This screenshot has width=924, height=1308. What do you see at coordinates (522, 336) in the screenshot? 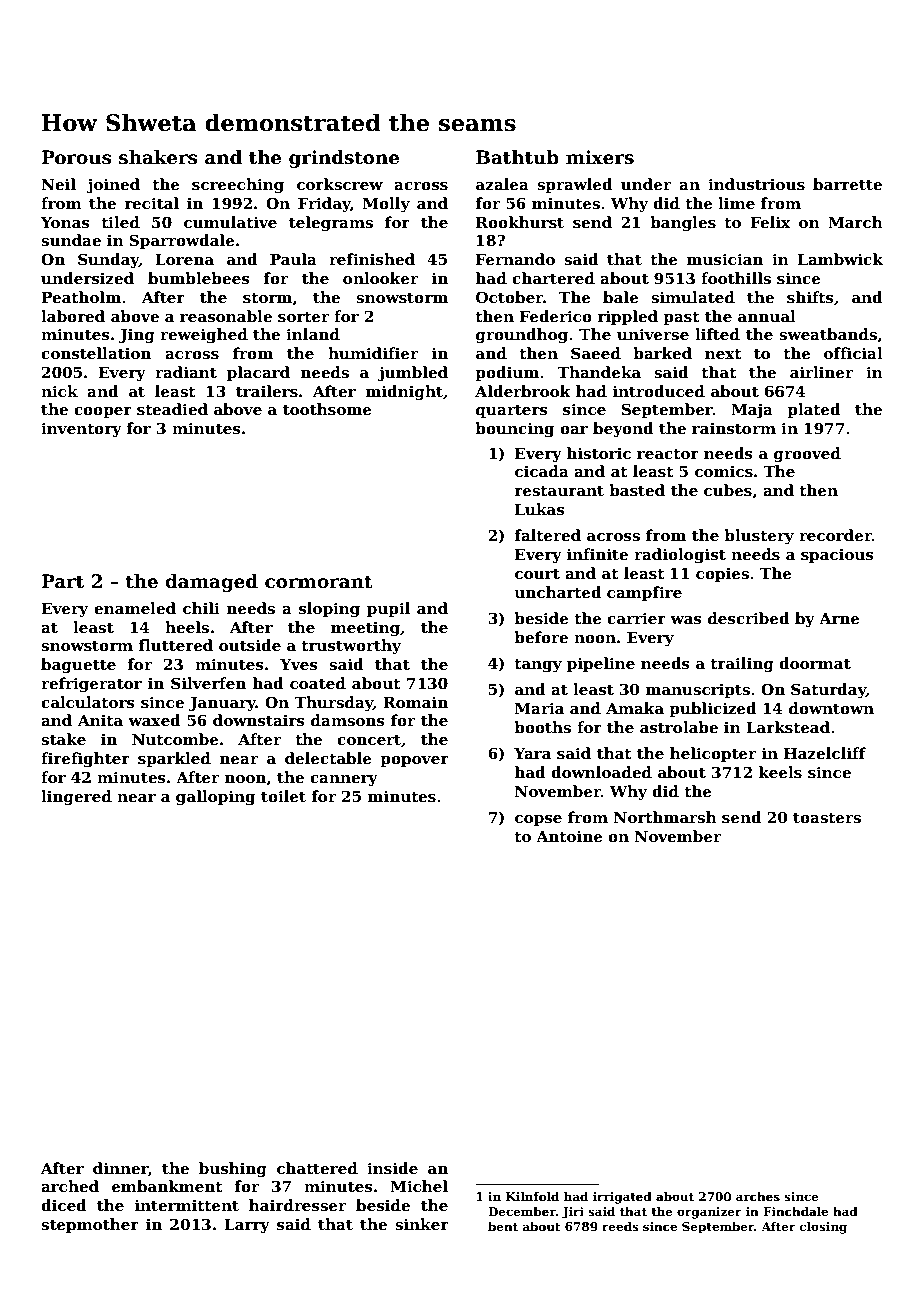
I see `groundhog` at bounding box center [522, 336].
